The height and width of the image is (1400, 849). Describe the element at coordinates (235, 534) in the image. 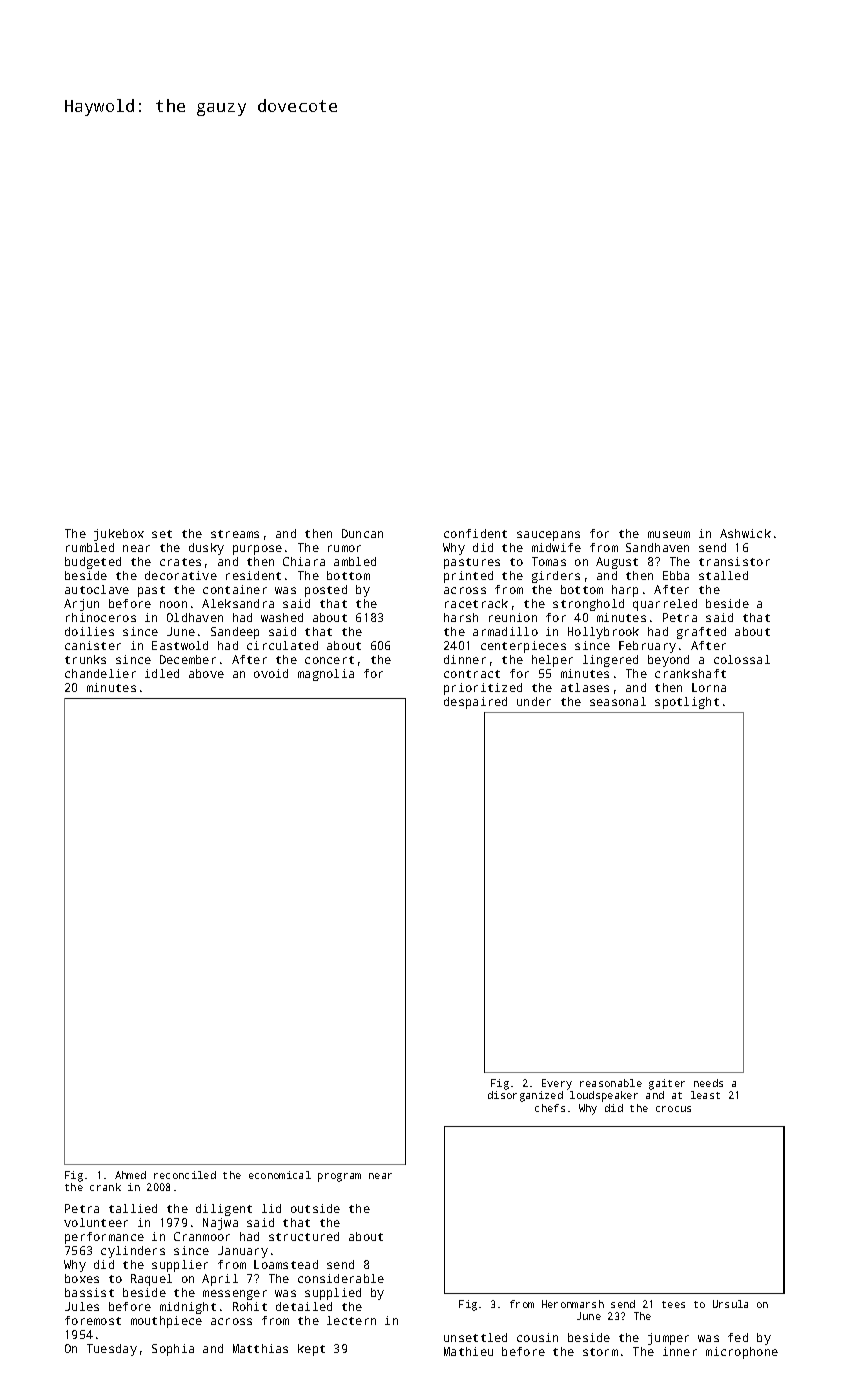

I see `streams` at that location.
